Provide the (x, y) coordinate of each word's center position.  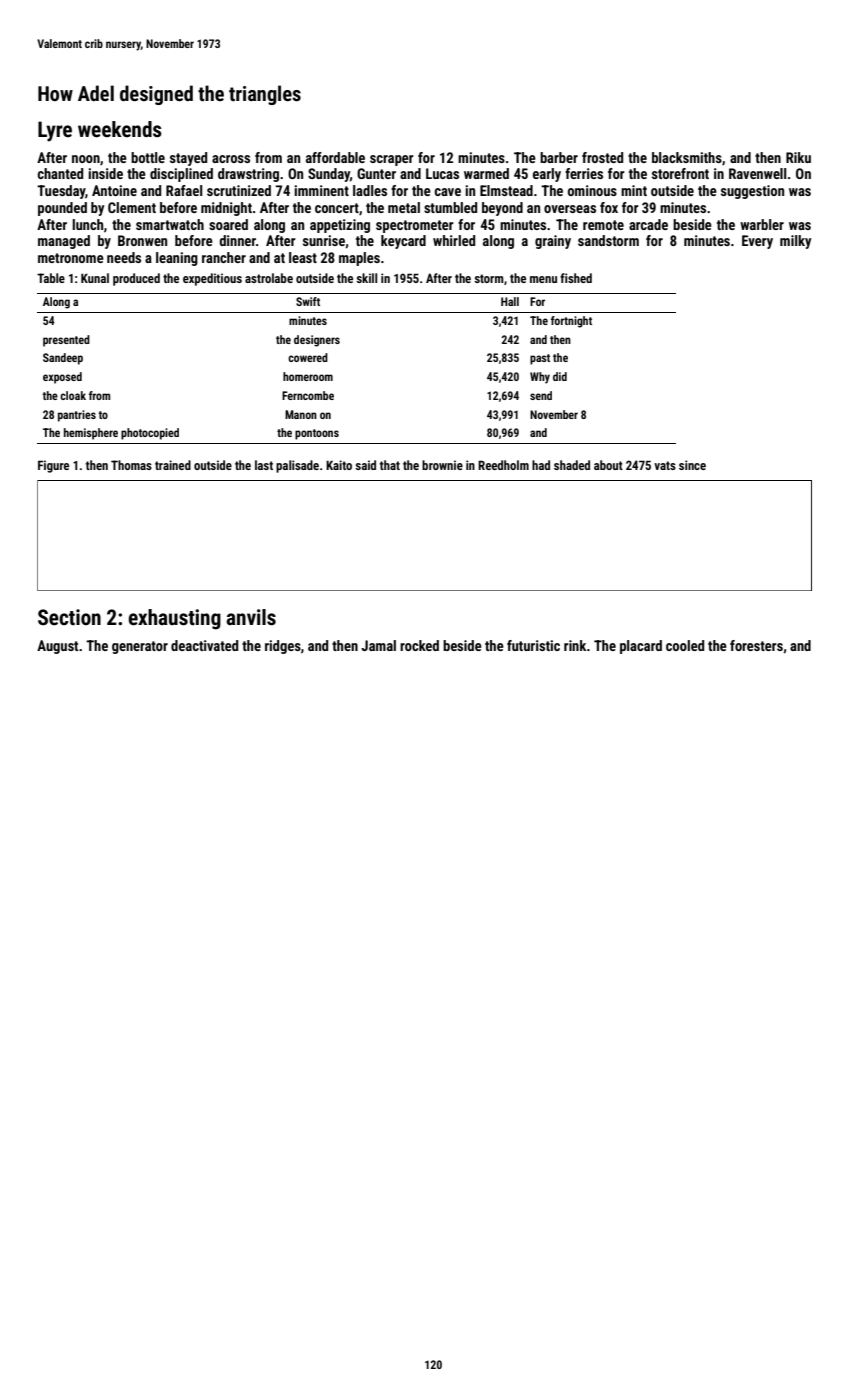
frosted (602, 157)
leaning (177, 259)
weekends (120, 129)
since (692, 465)
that (390, 465)
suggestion (752, 192)
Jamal (378, 645)
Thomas (131, 465)
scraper (392, 160)
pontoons (317, 434)
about (608, 465)
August (57, 647)
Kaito (339, 465)
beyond (502, 209)
